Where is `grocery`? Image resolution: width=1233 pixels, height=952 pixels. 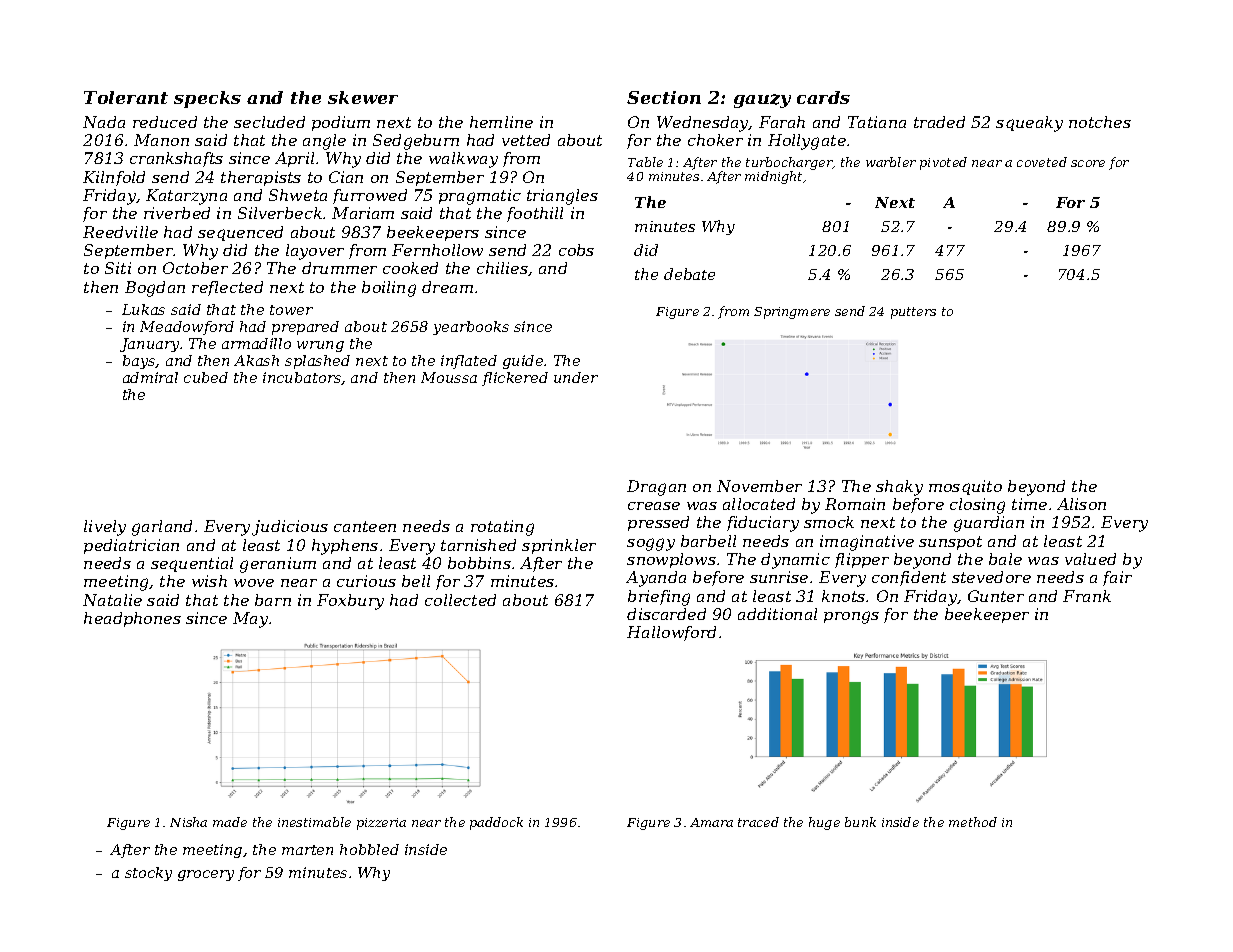
grocery is located at coordinates (206, 875).
